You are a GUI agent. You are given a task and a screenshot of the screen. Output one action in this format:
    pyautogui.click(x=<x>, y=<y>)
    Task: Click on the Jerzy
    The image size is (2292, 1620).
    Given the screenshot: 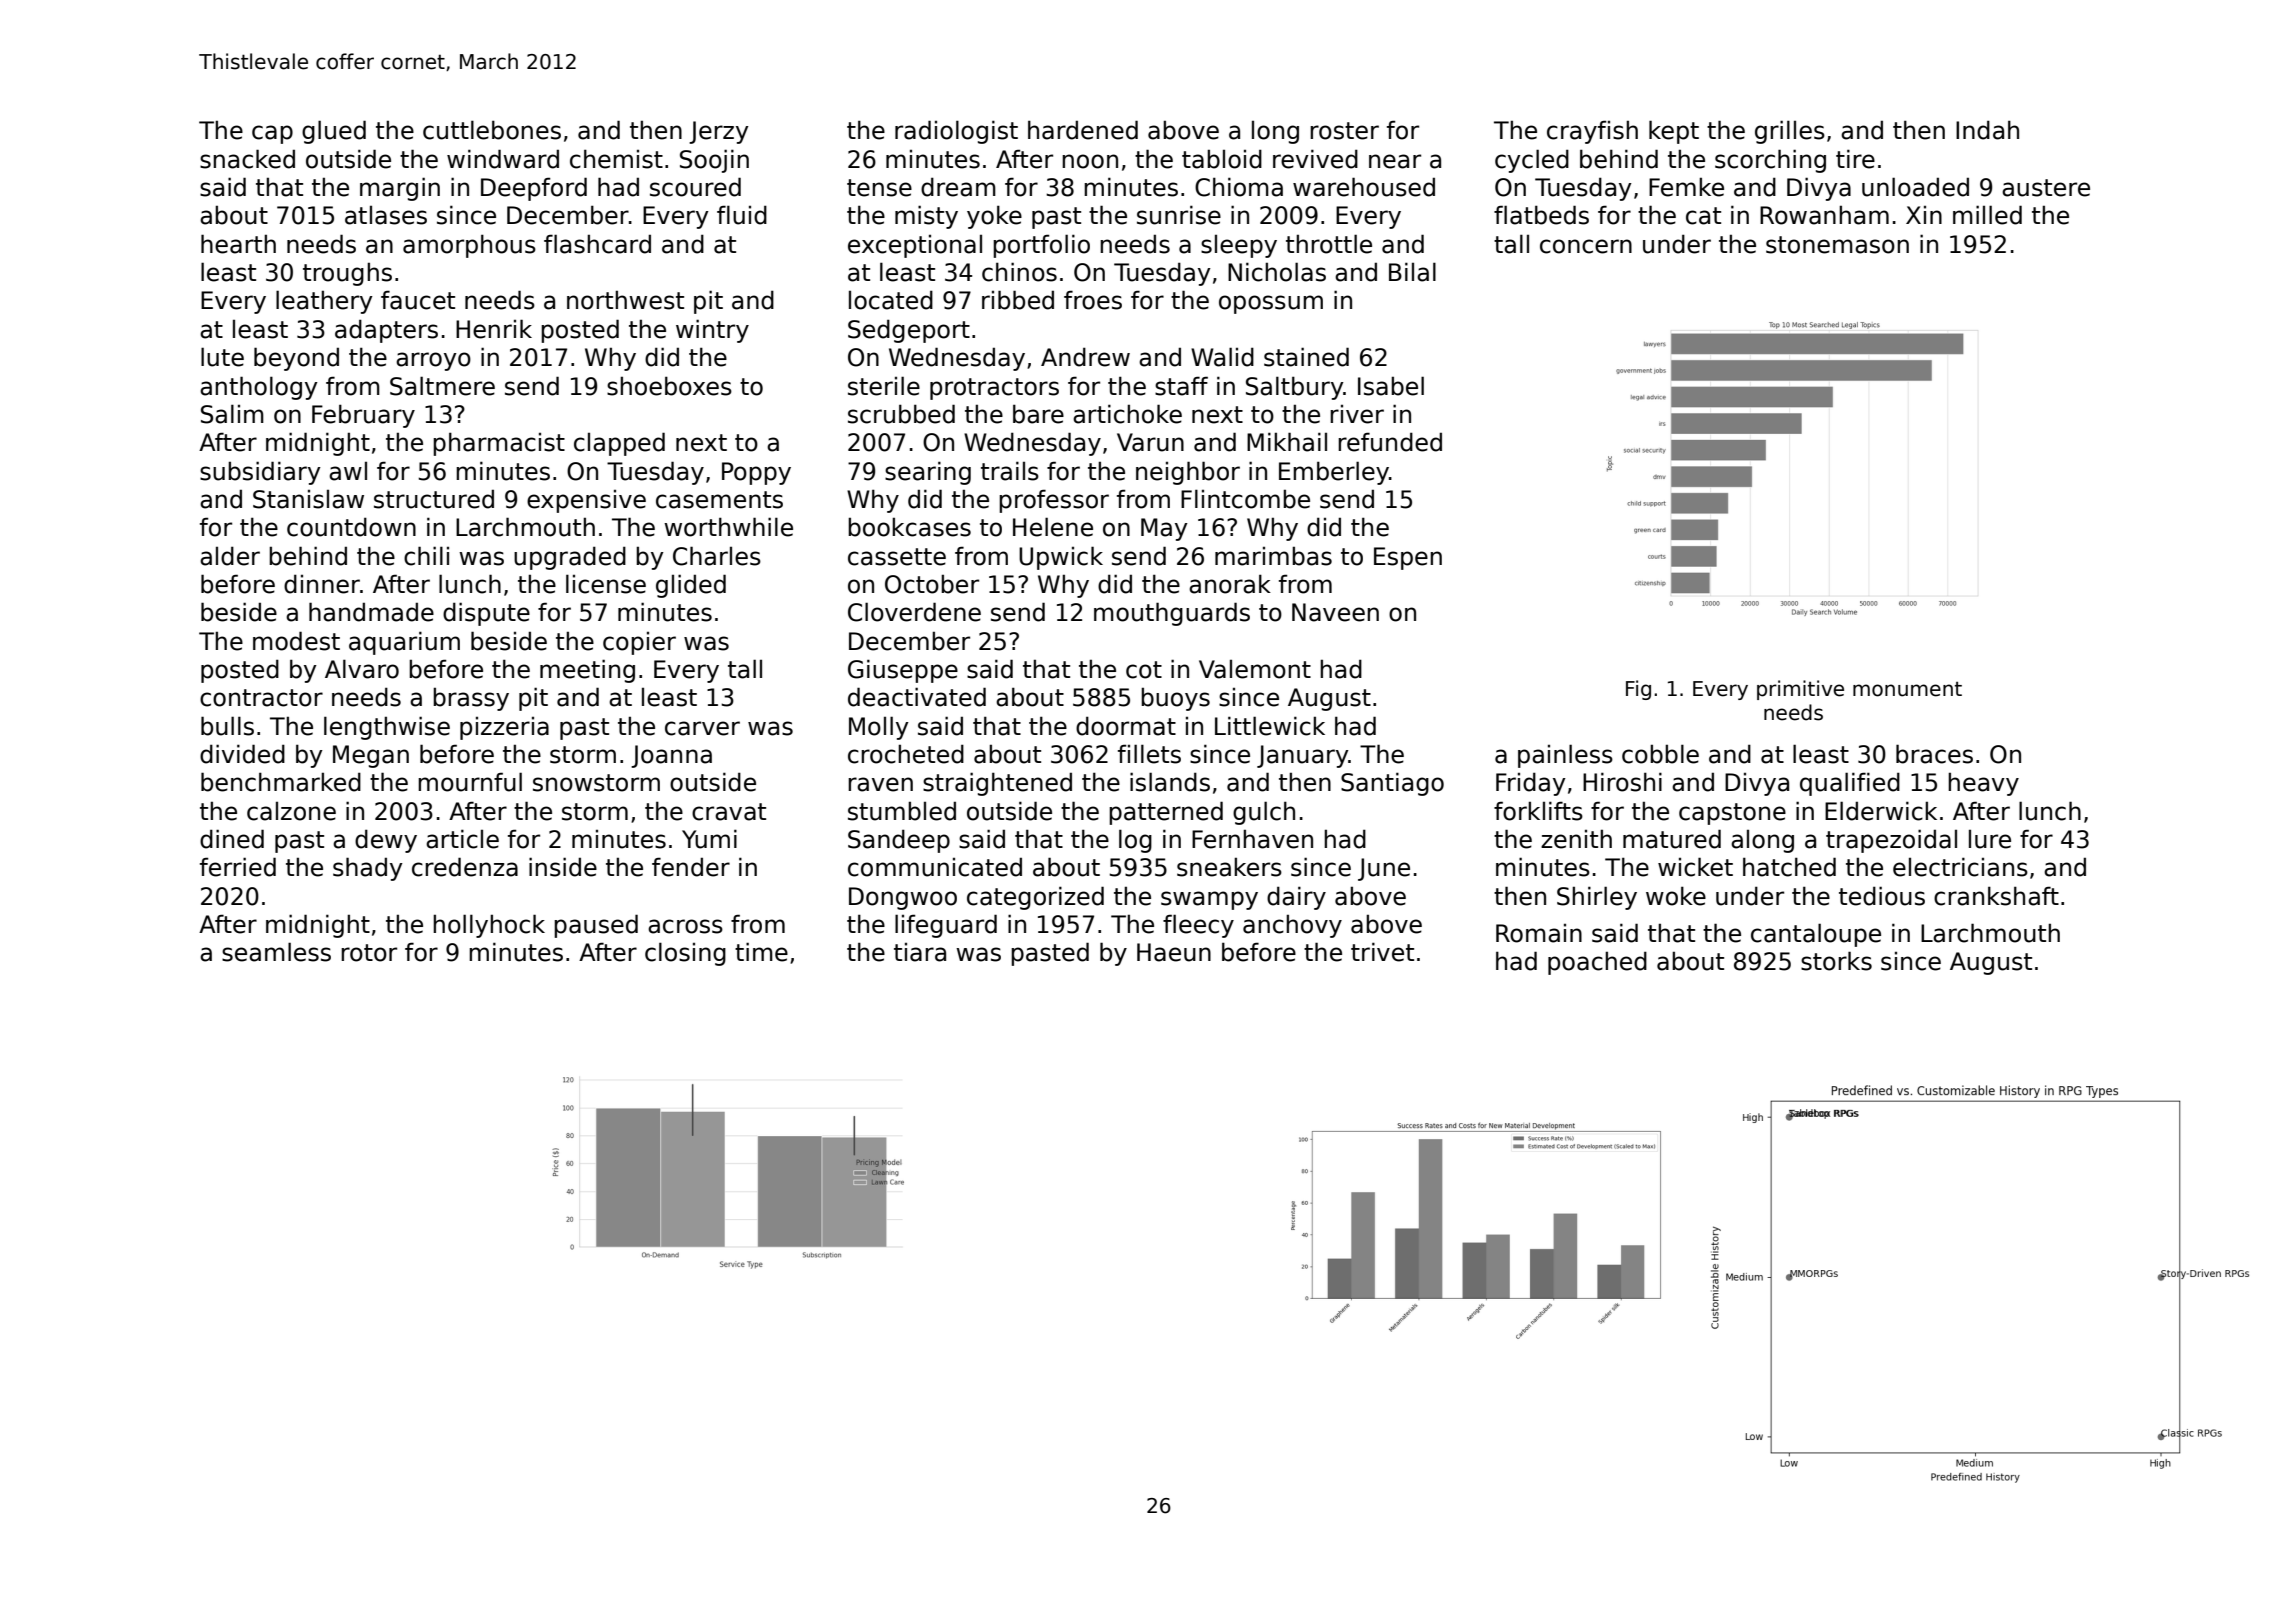 What is the action you would take?
    pyautogui.click(x=719, y=132)
